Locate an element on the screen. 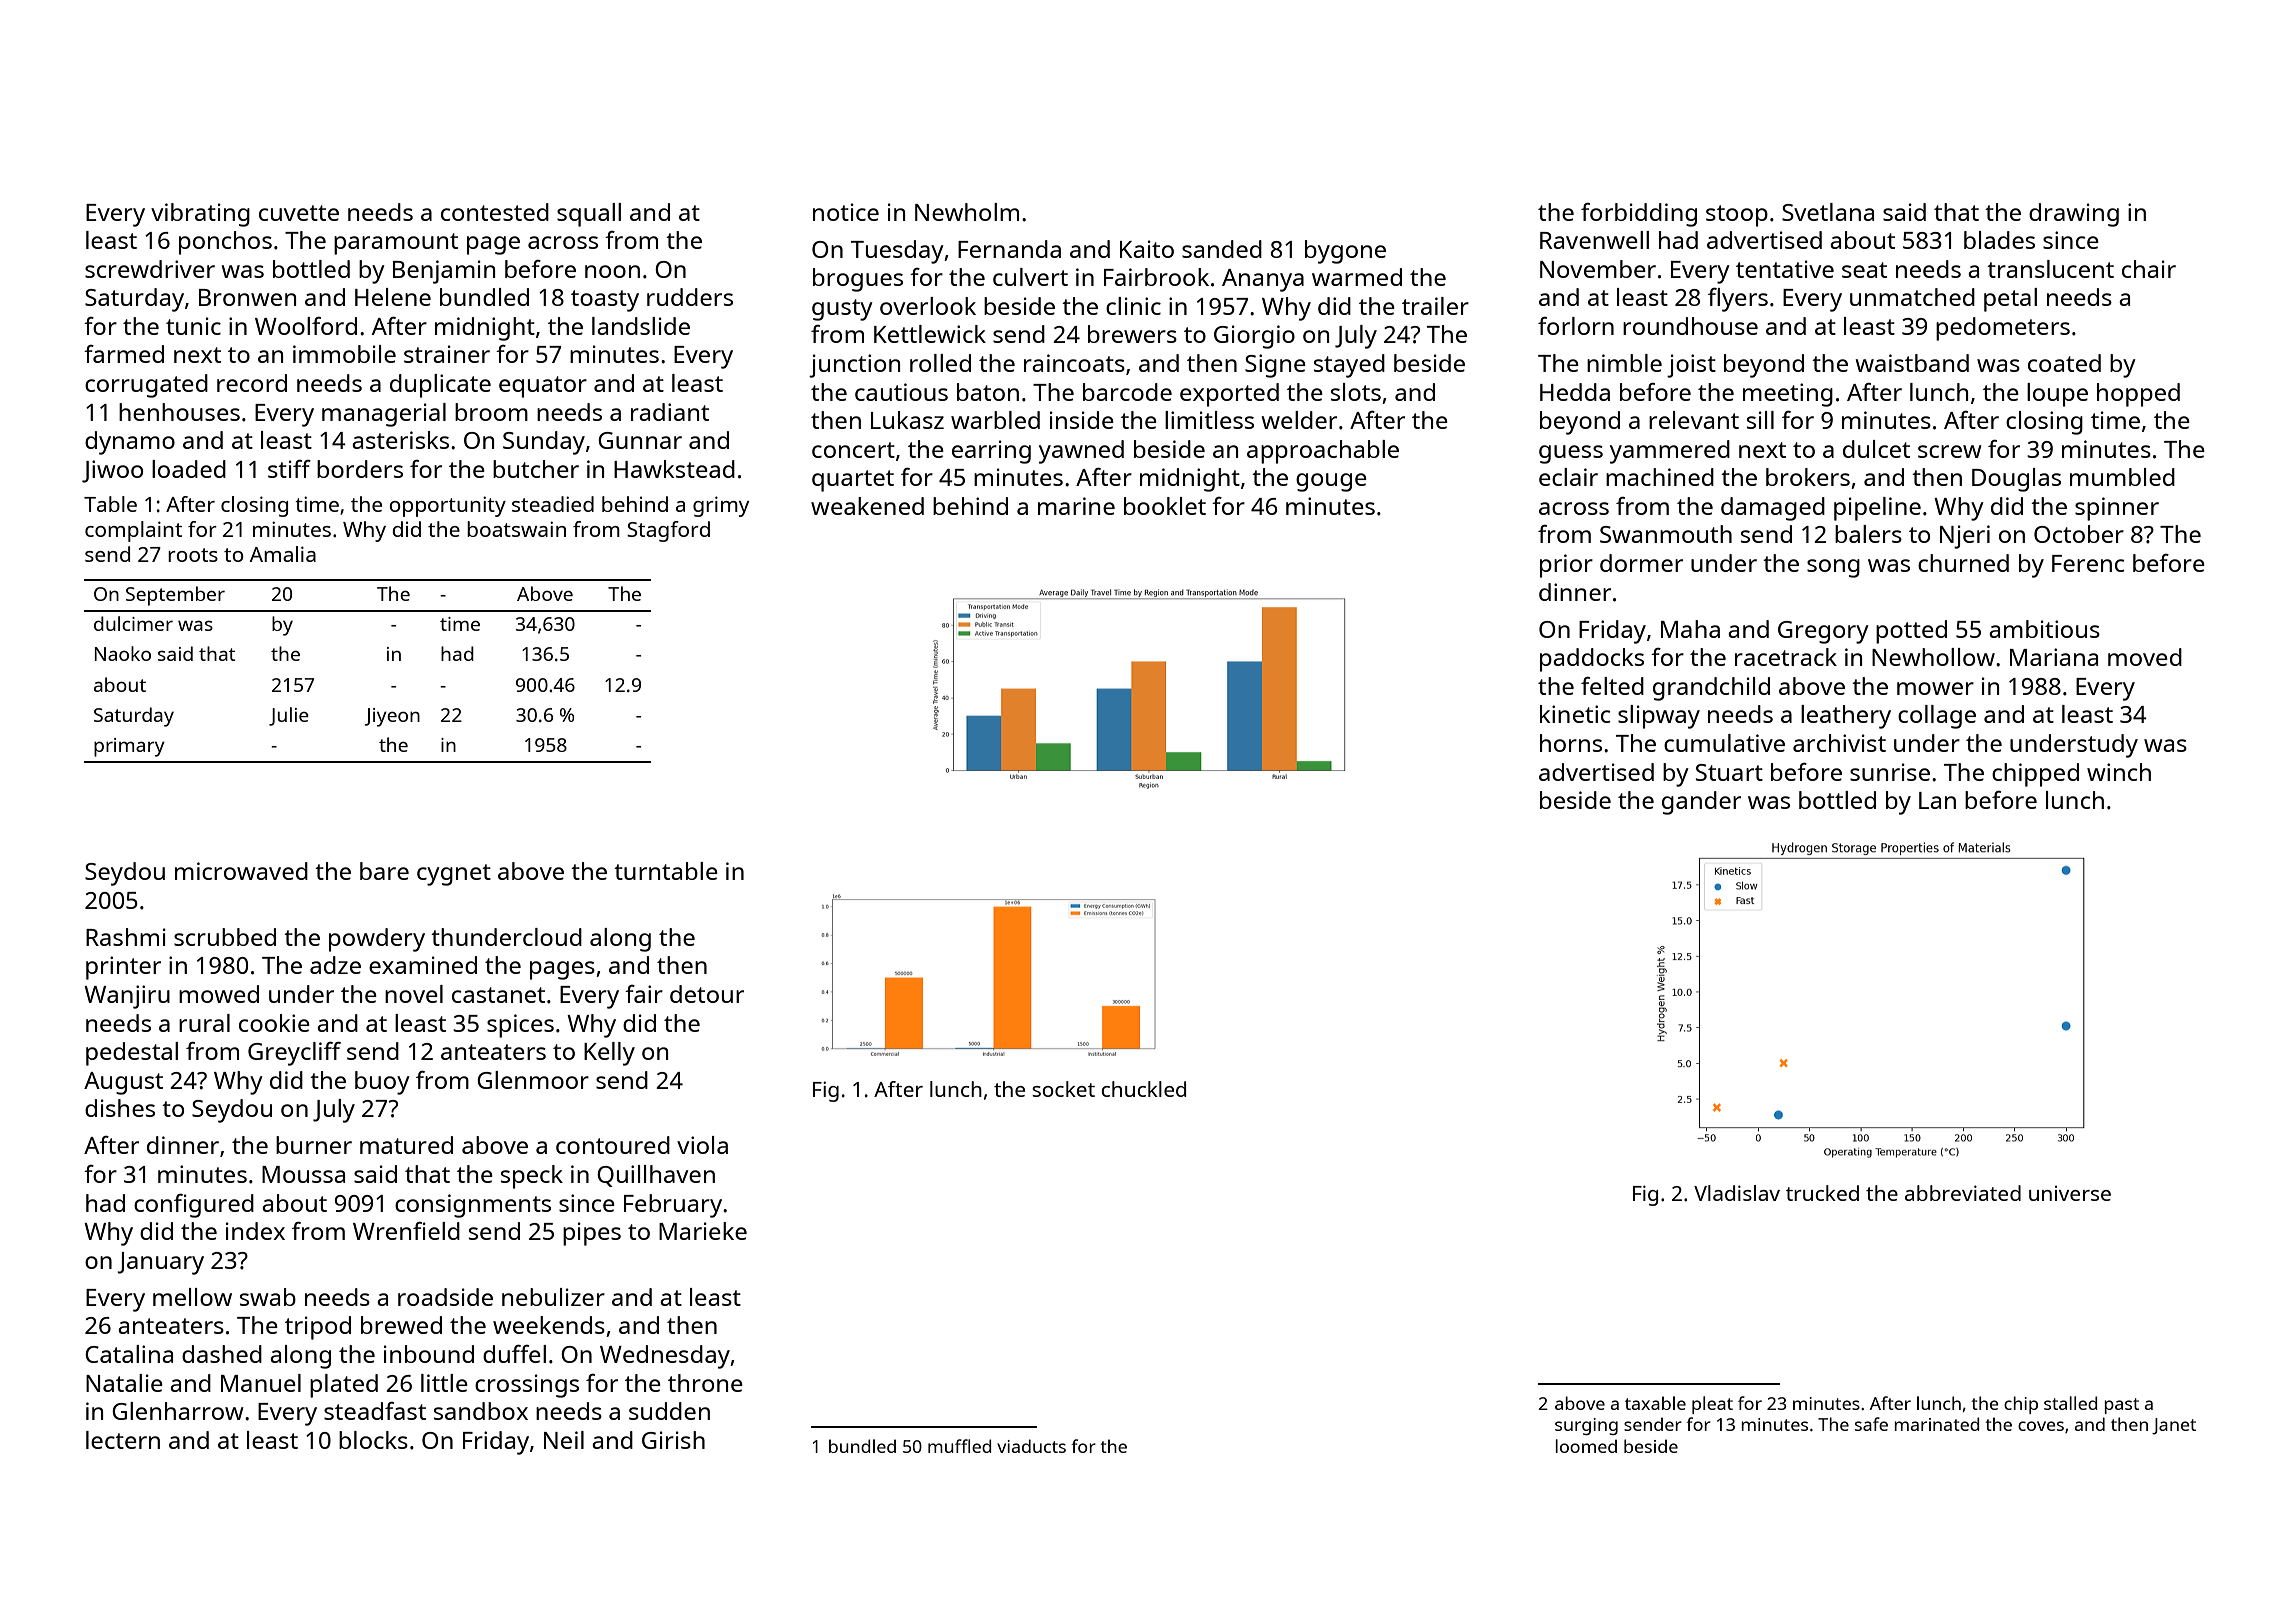 This screenshot has width=2292, height=1620. bare is located at coordinates (384, 871).
